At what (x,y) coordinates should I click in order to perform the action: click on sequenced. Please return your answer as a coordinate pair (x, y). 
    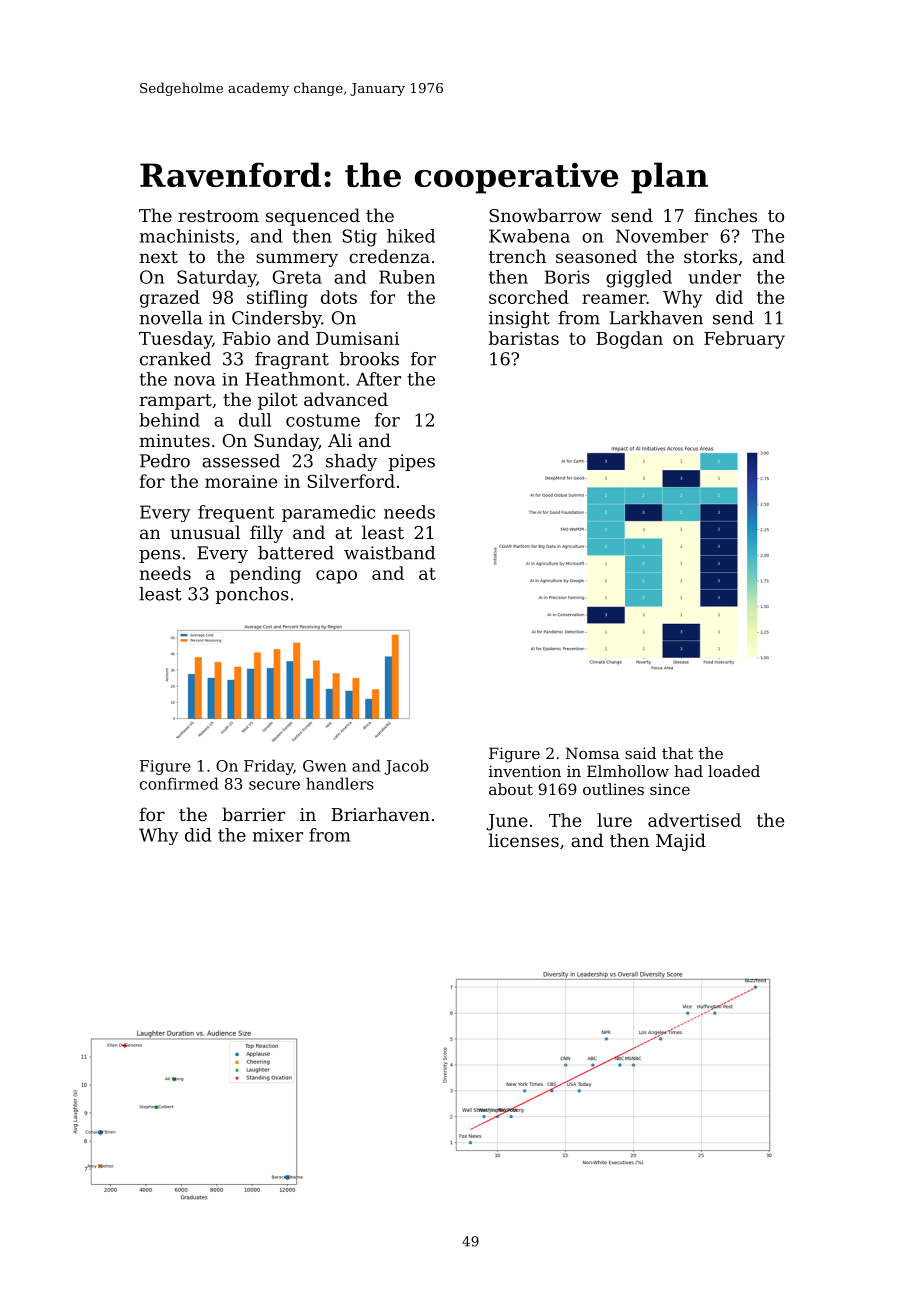
    Looking at the image, I should click on (313, 217).
